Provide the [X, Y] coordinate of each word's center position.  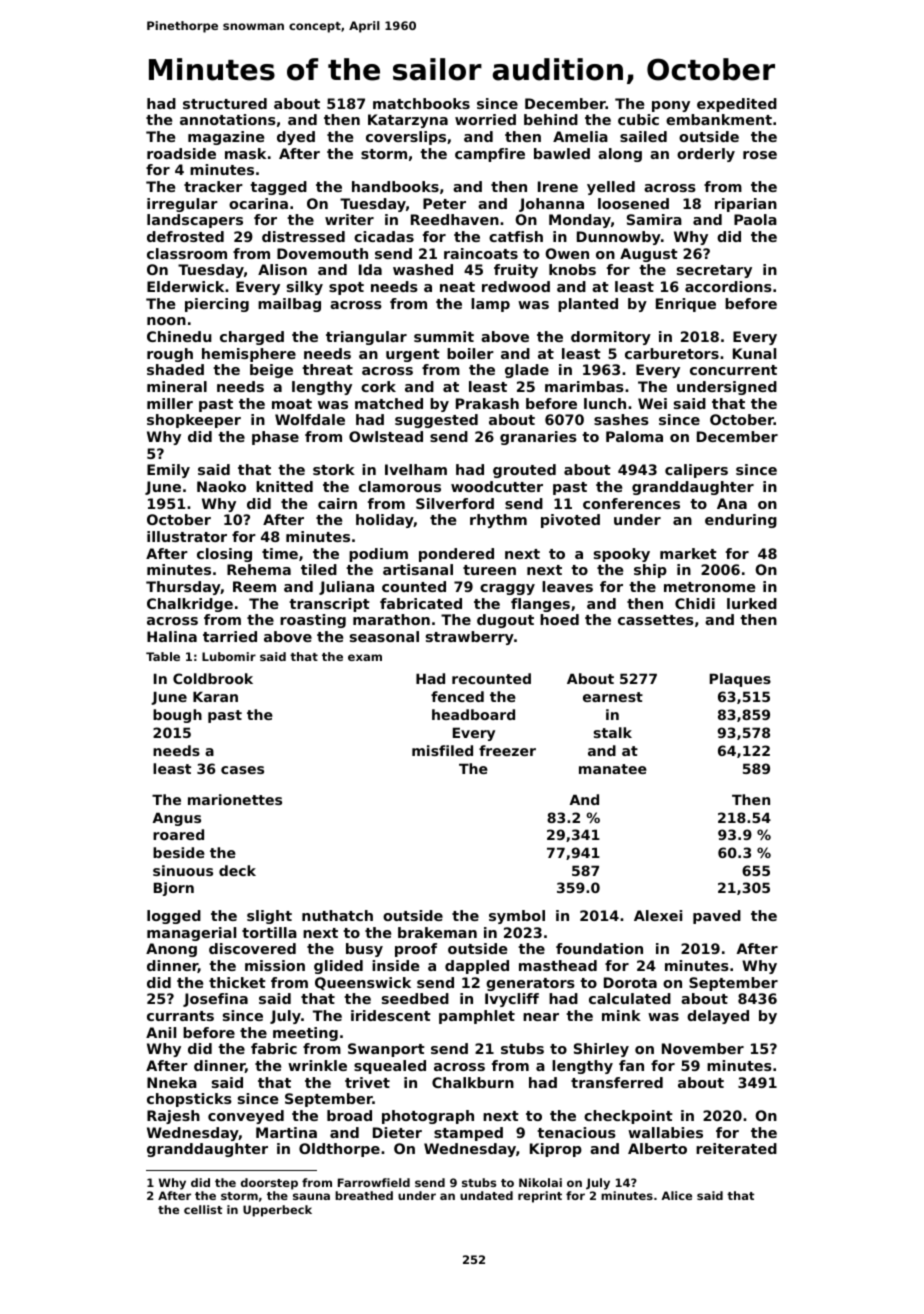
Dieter [397, 1132]
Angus [176, 819]
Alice [676, 1195]
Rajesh [173, 1117]
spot [346, 288]
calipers [696, 471]
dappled [477, 967]
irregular [182, 205]
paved [717, 917]
